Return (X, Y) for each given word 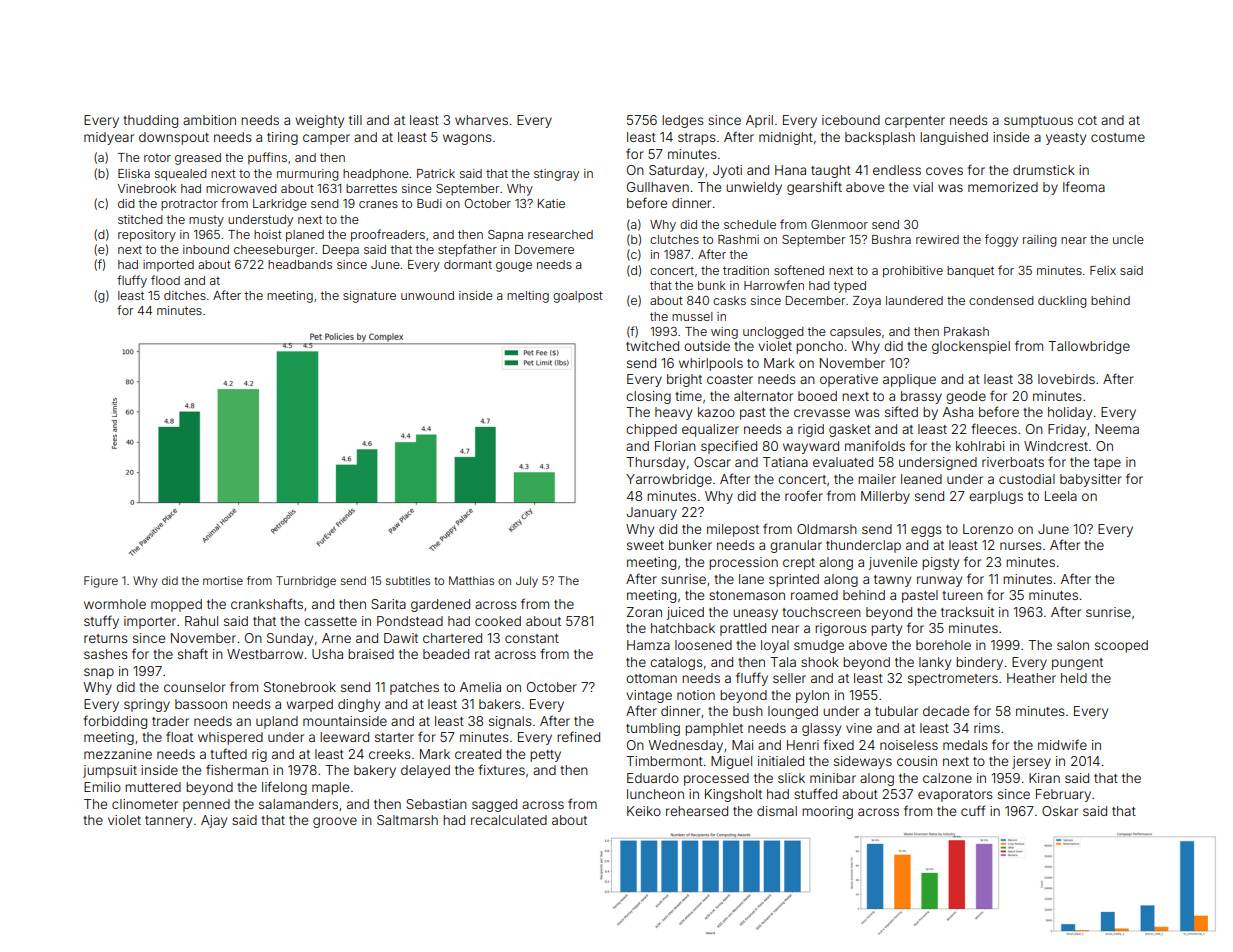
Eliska (134, 173)
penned (206, 805)
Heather (1031, 678)
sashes (106, 654)
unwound (427, 295)
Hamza (648, 645)
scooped (1121, 646)
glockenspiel (971, 347)
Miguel (731, 762)
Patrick (436, 173)
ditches (185, 295)
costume (1118, 137)
